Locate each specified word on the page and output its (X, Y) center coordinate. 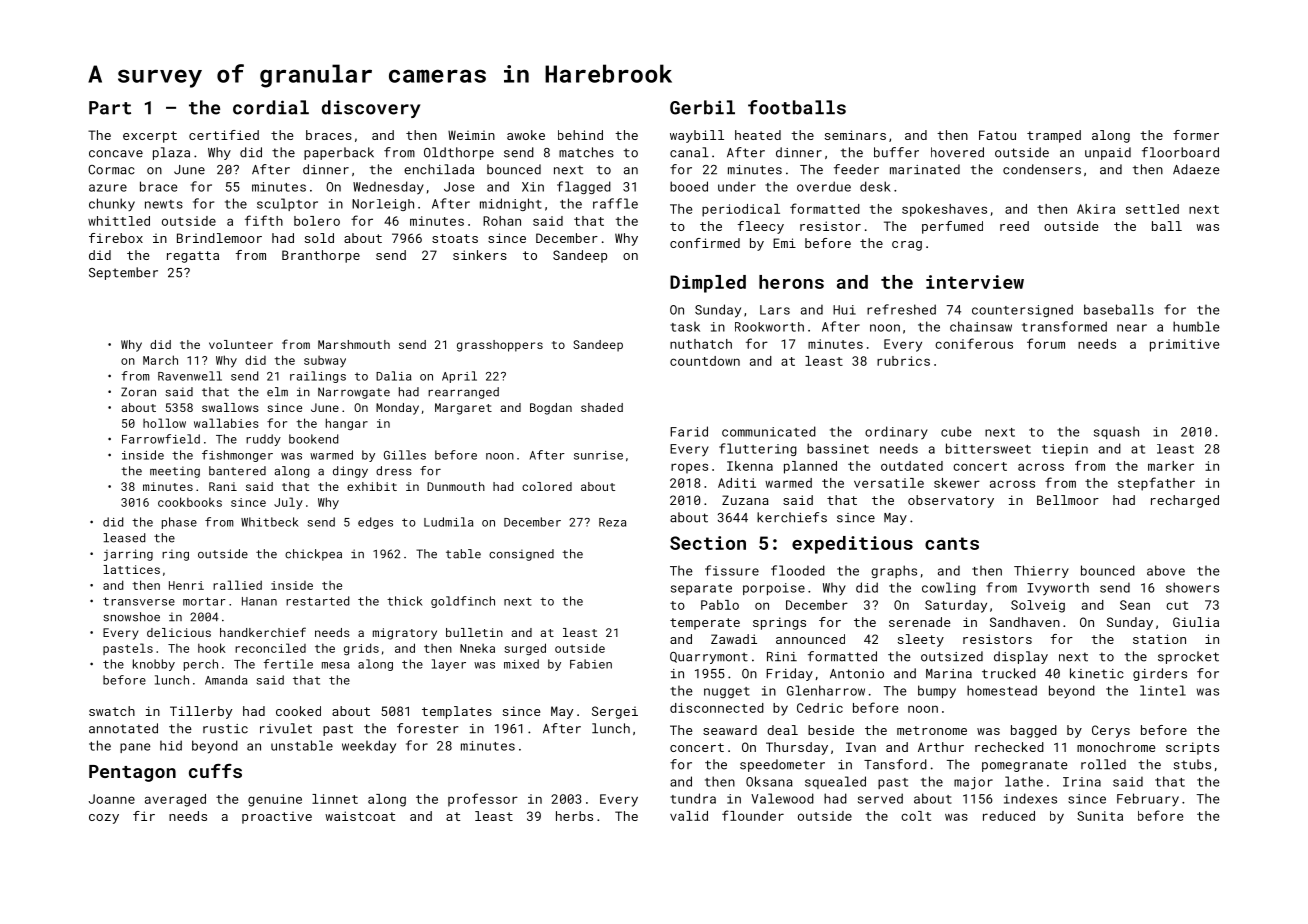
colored (547, 486)
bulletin (474, 632)
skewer (957, 483)
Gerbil (702, 107)
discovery (371, 109)
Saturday (956, 606)
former (1196, 135)
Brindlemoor (219, 238)
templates (457, 712)
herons (791, 282)
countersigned (1022, 310)
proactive (277, 817)
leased (124, 538)
